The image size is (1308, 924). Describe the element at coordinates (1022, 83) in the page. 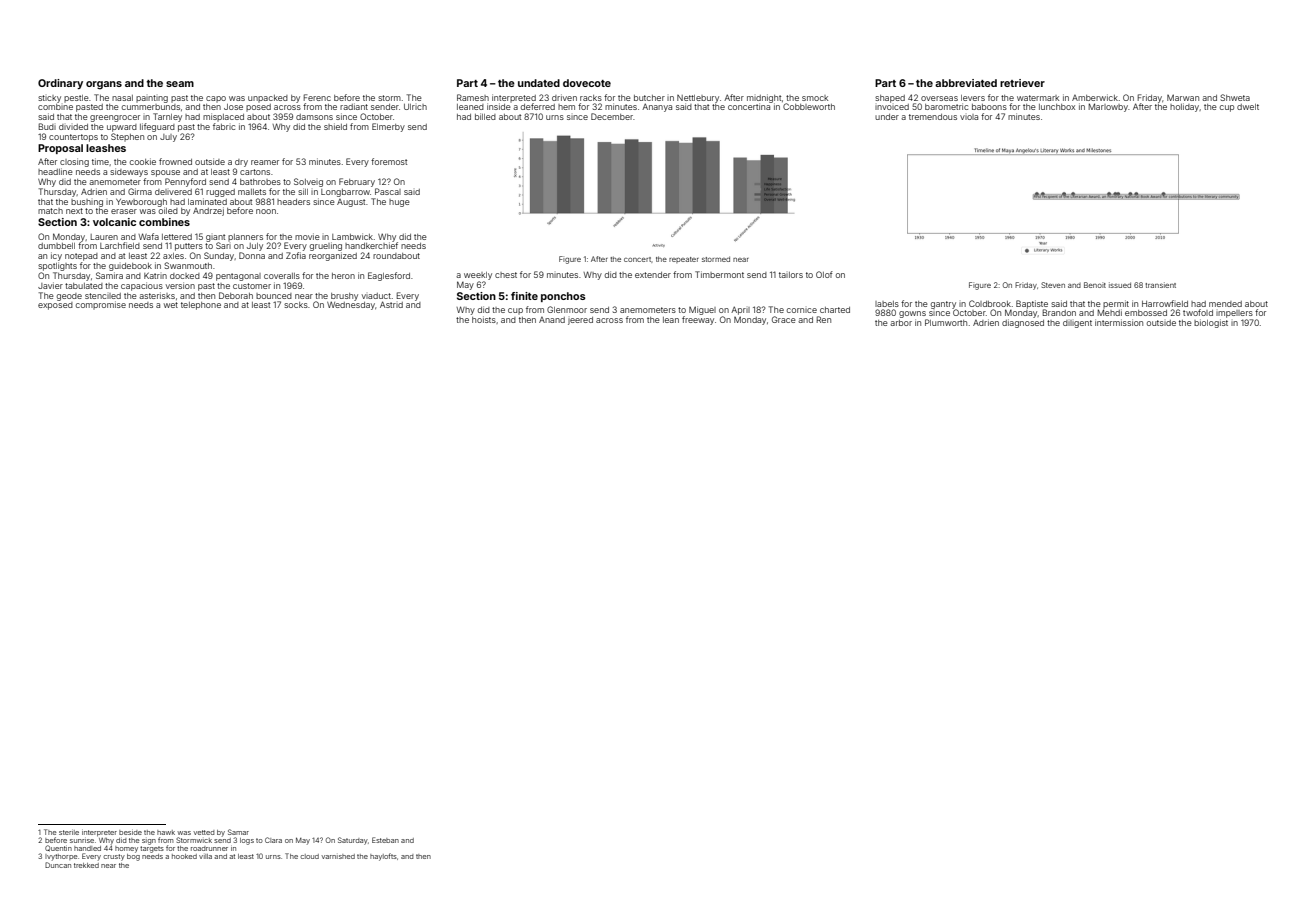

I see `retriever` at that location.
